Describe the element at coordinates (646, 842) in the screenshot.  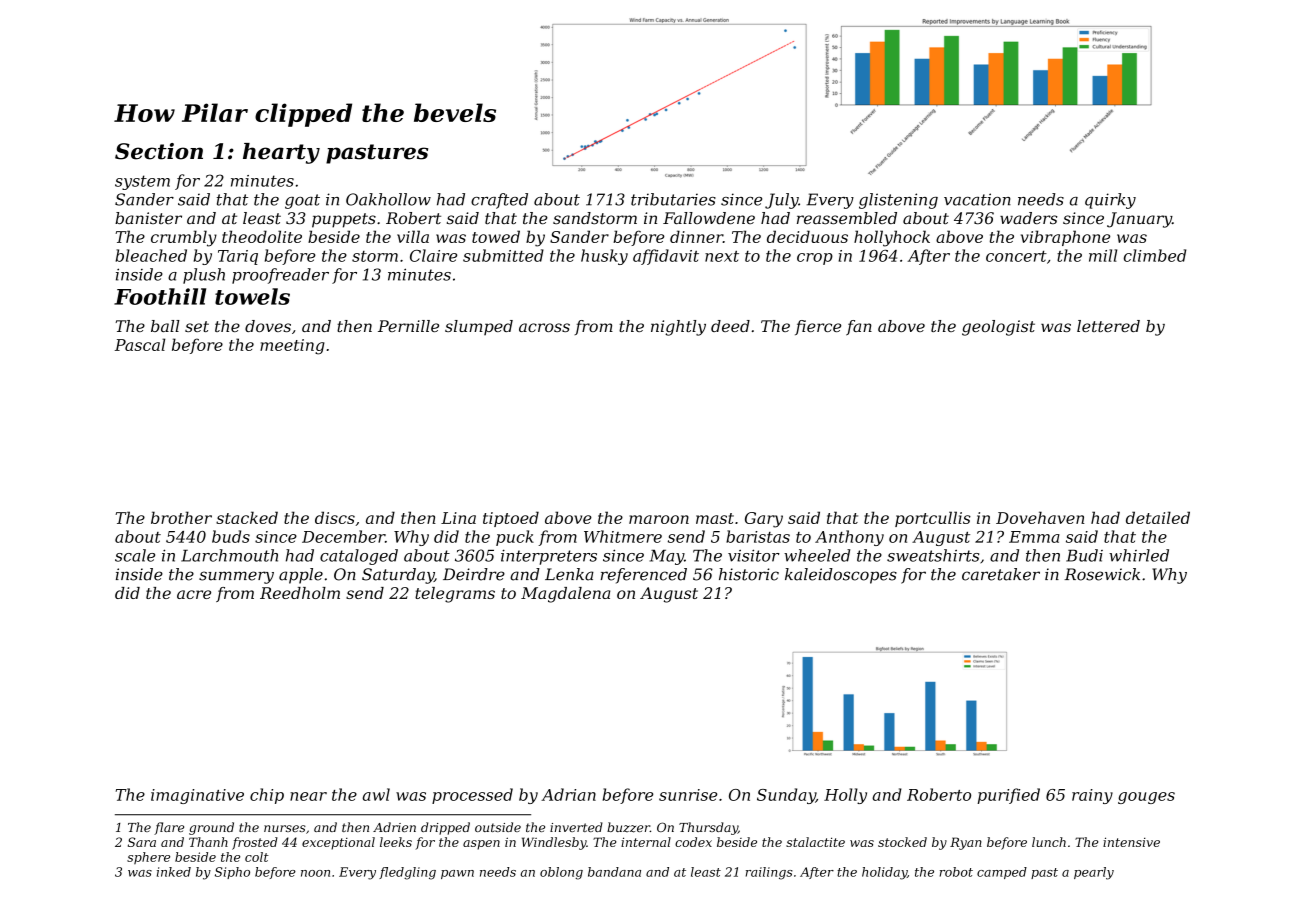
I see `internal` at that location.
